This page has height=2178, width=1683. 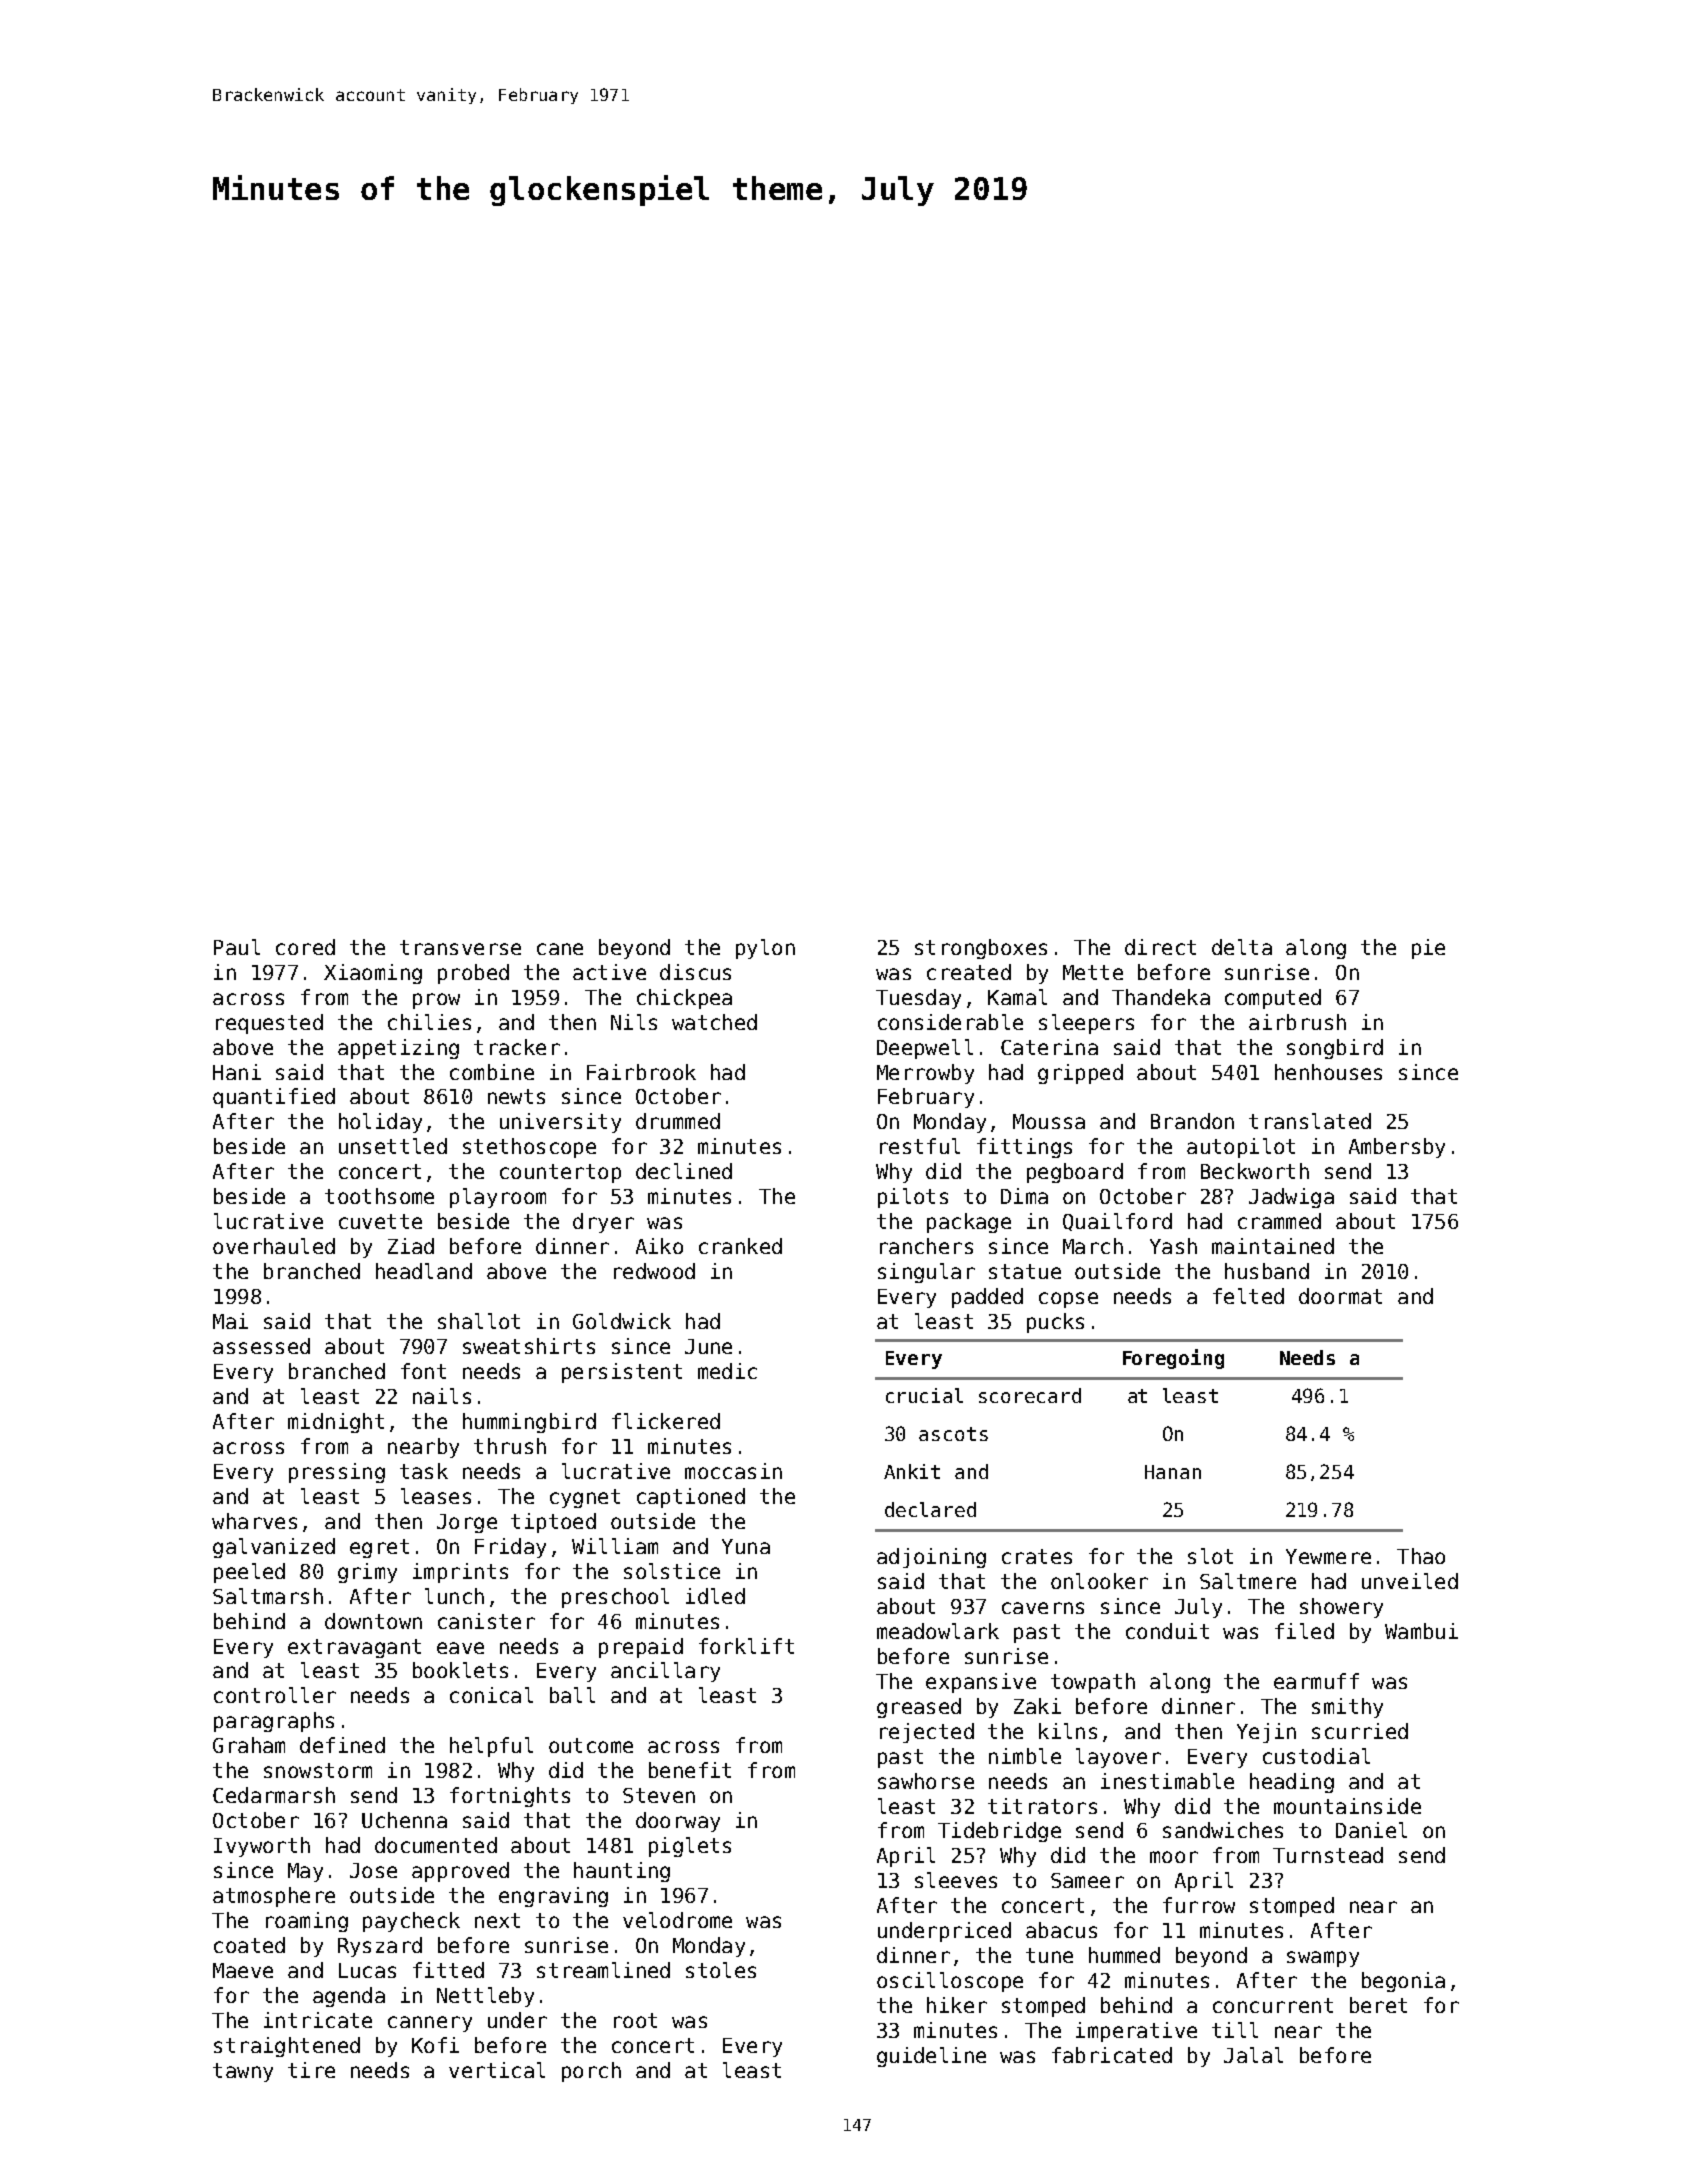 What do you see at coordinates (1242, 947) in the page?
I see `delta` at bounding box center [1242, 947].
